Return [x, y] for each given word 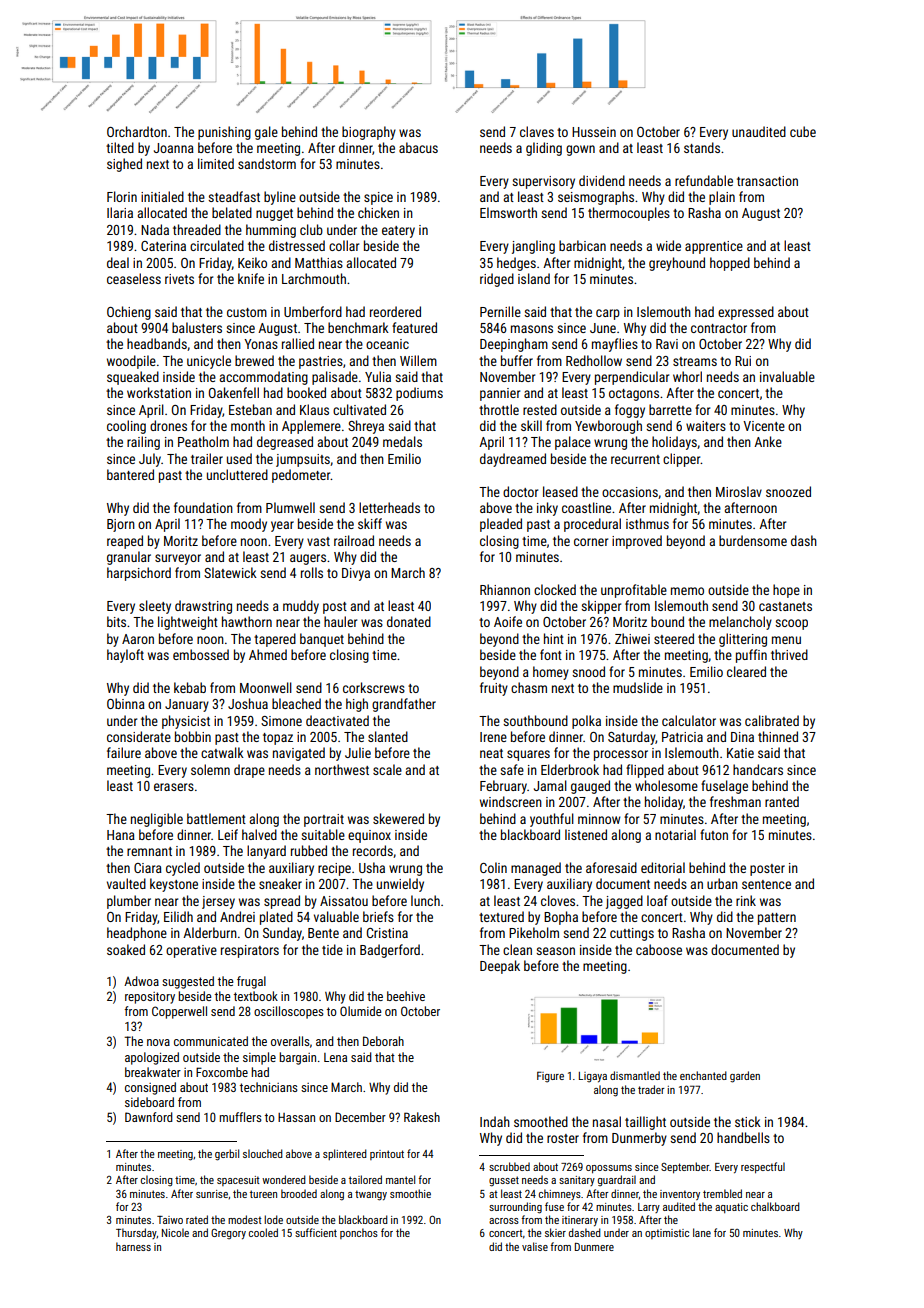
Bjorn [121, 525]
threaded [197, 229]
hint [554, 638]
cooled [263, 1232]
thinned [778, 736]
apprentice [714, 247]
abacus [418, 147]
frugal [251, 982]
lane [702, 1232]
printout [387, 1155]
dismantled [635, 1075]
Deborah [383, 1041]
